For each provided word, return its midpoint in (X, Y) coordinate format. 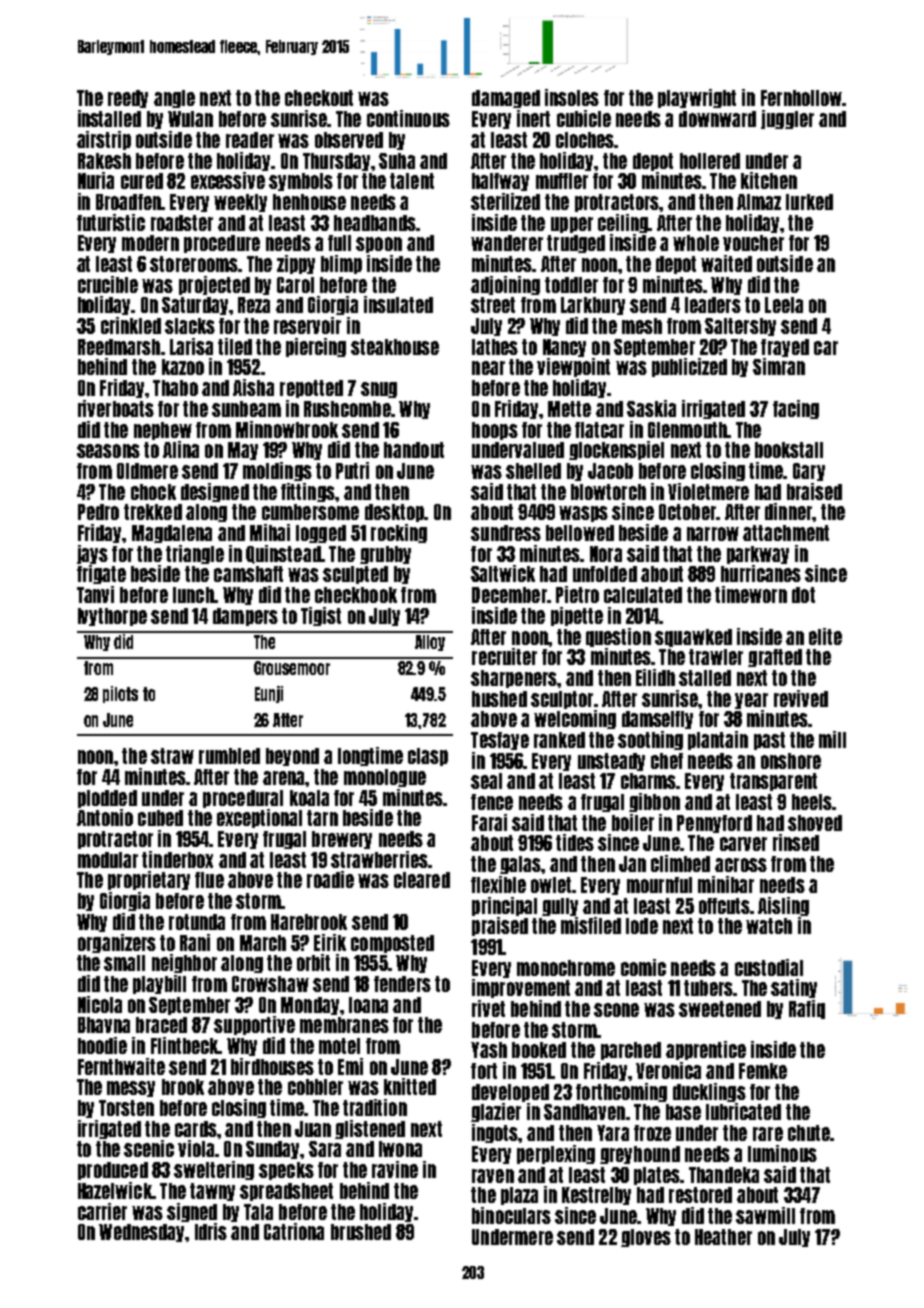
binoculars (511, 1215)
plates (657, 1176)
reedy (128, 99)
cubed (160, 818)
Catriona (294, 1231)
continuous (408, 118)
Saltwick (503, 573)
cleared (422, 880)
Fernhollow (801, 98)
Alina (181, 449)
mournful (659, 885)
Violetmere (708, 491)
